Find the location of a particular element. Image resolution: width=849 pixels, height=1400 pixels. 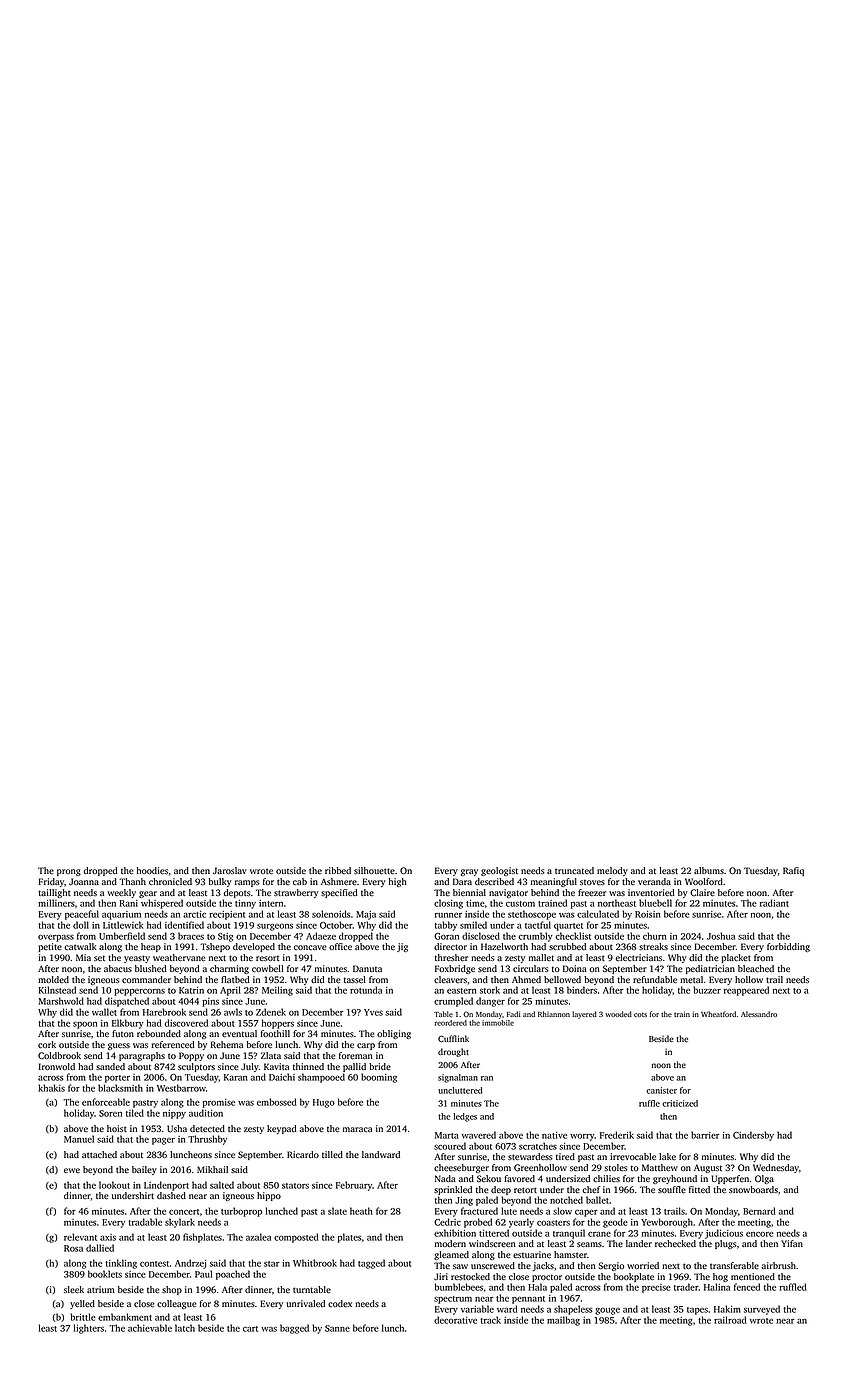

albums is located at coordinates (709, 870).
